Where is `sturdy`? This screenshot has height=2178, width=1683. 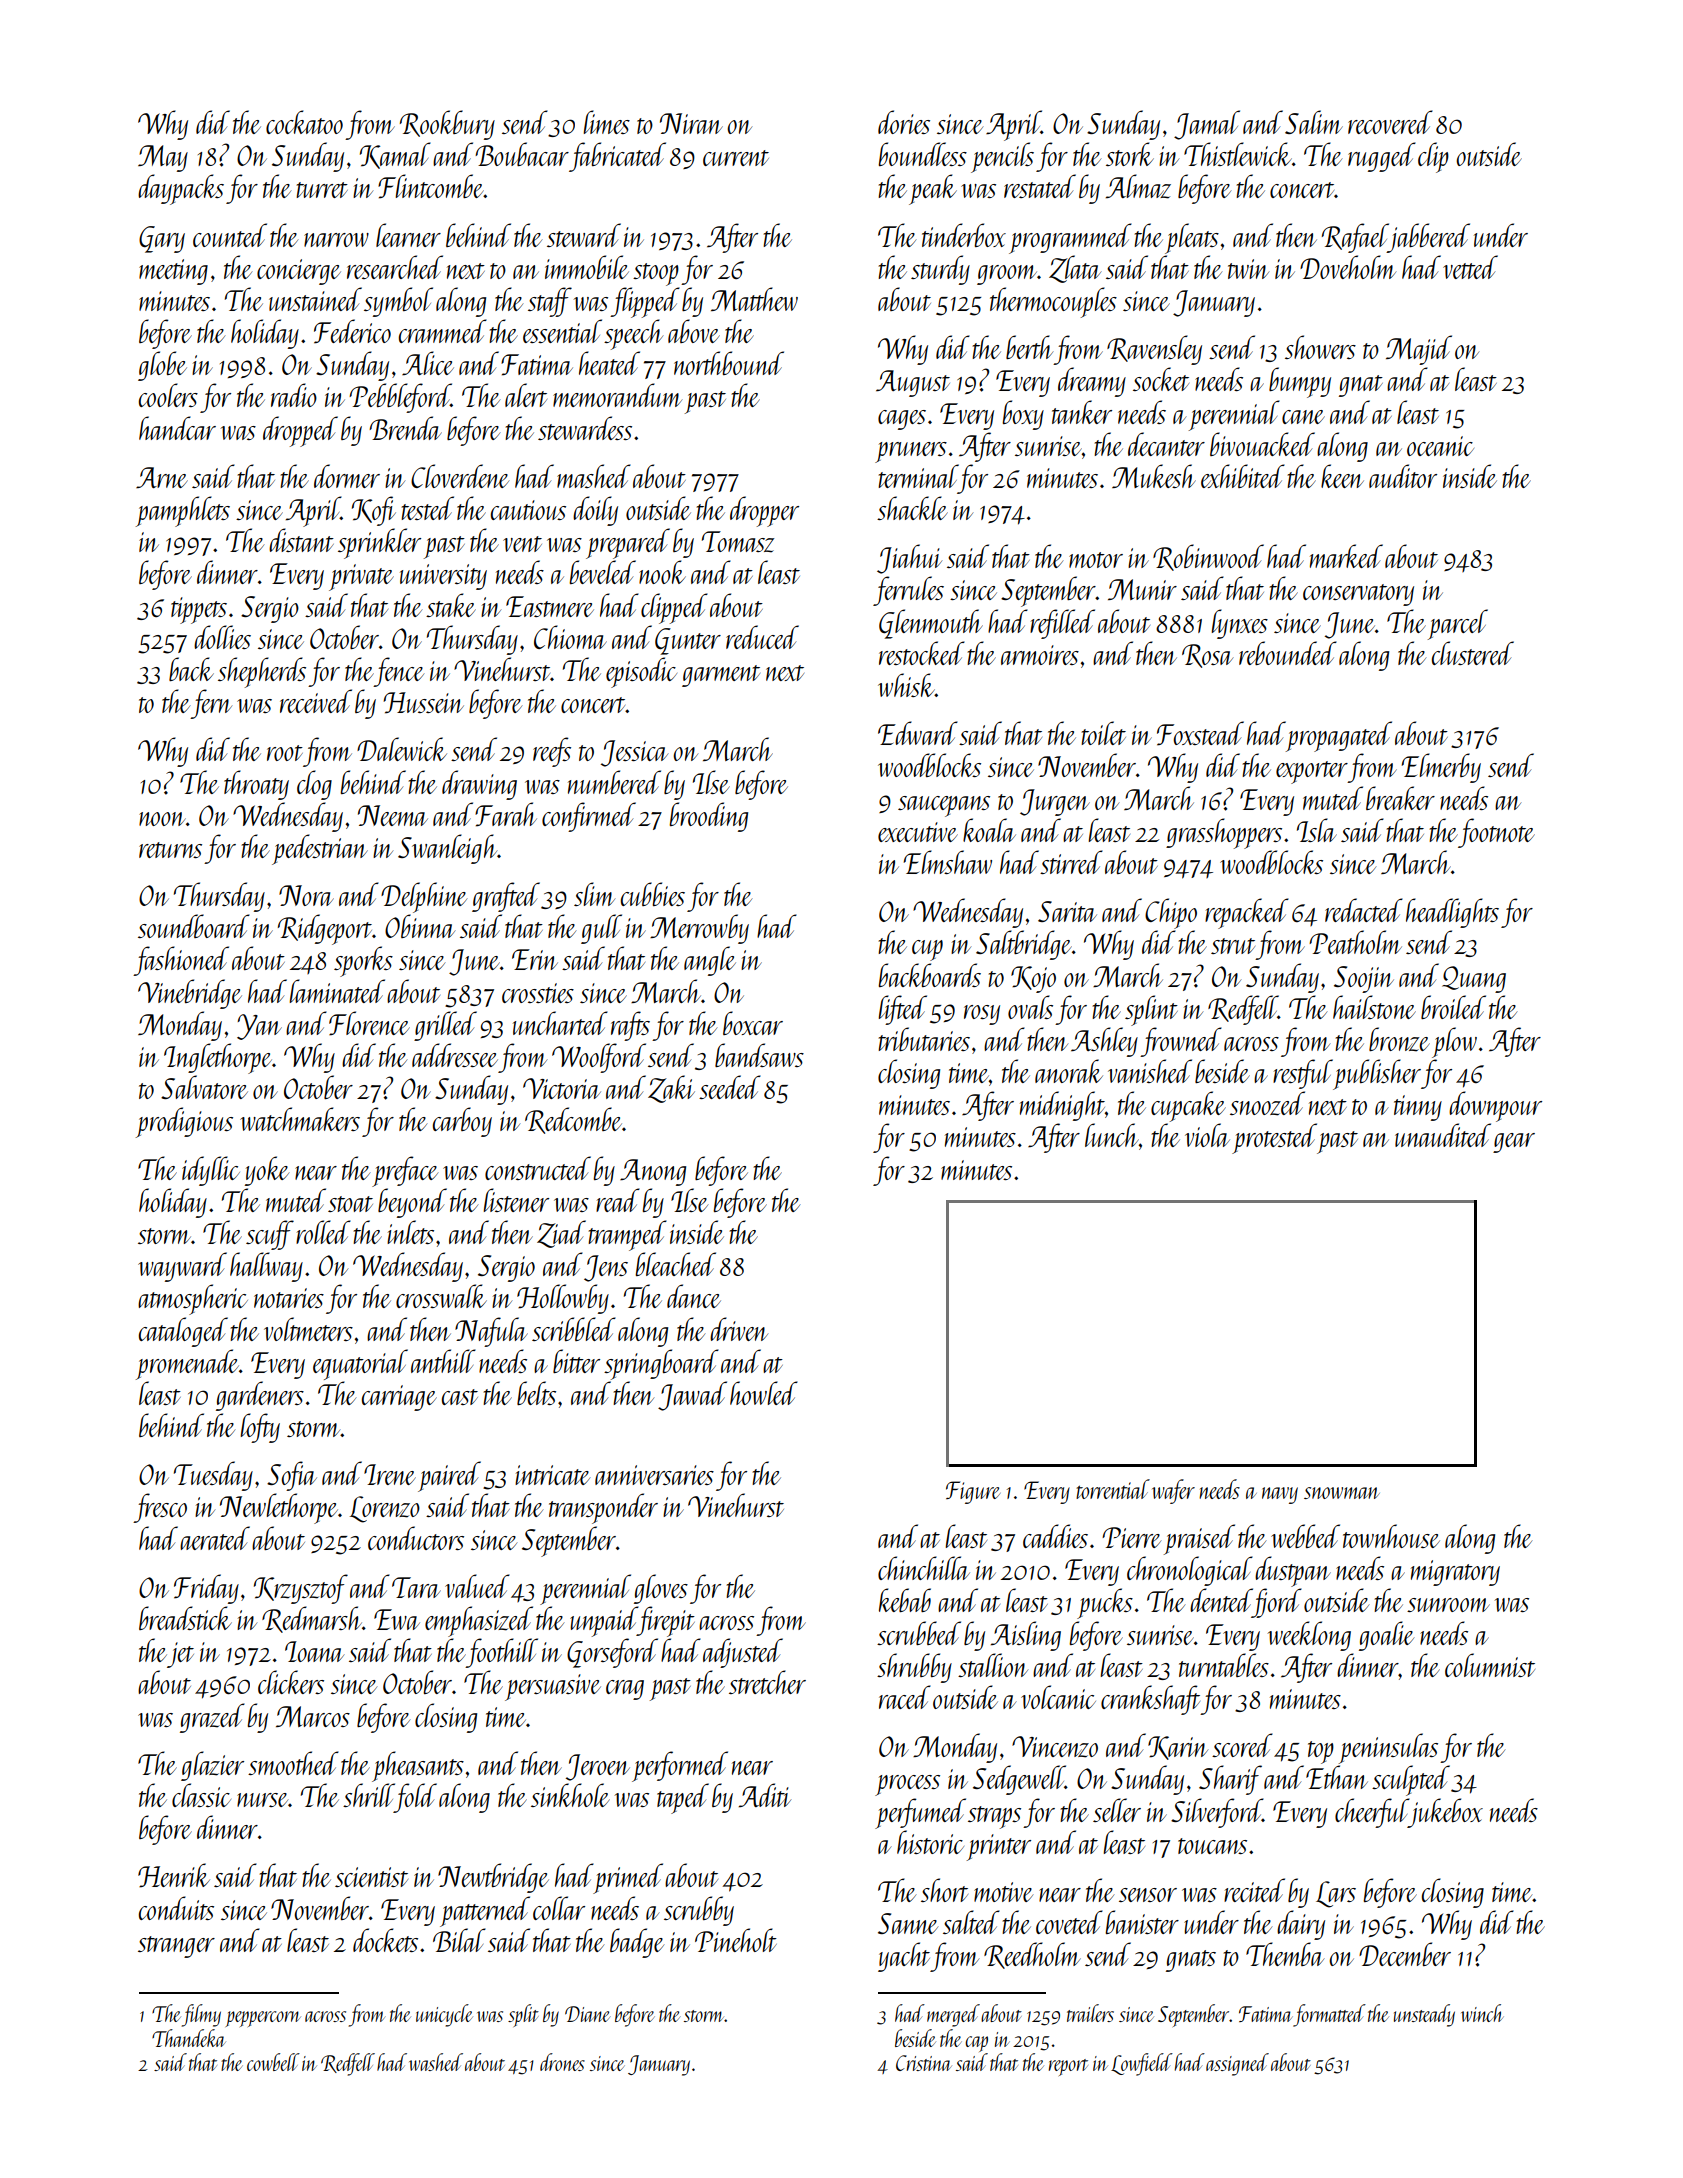
sturdy is located at coordinates (940, 270).
